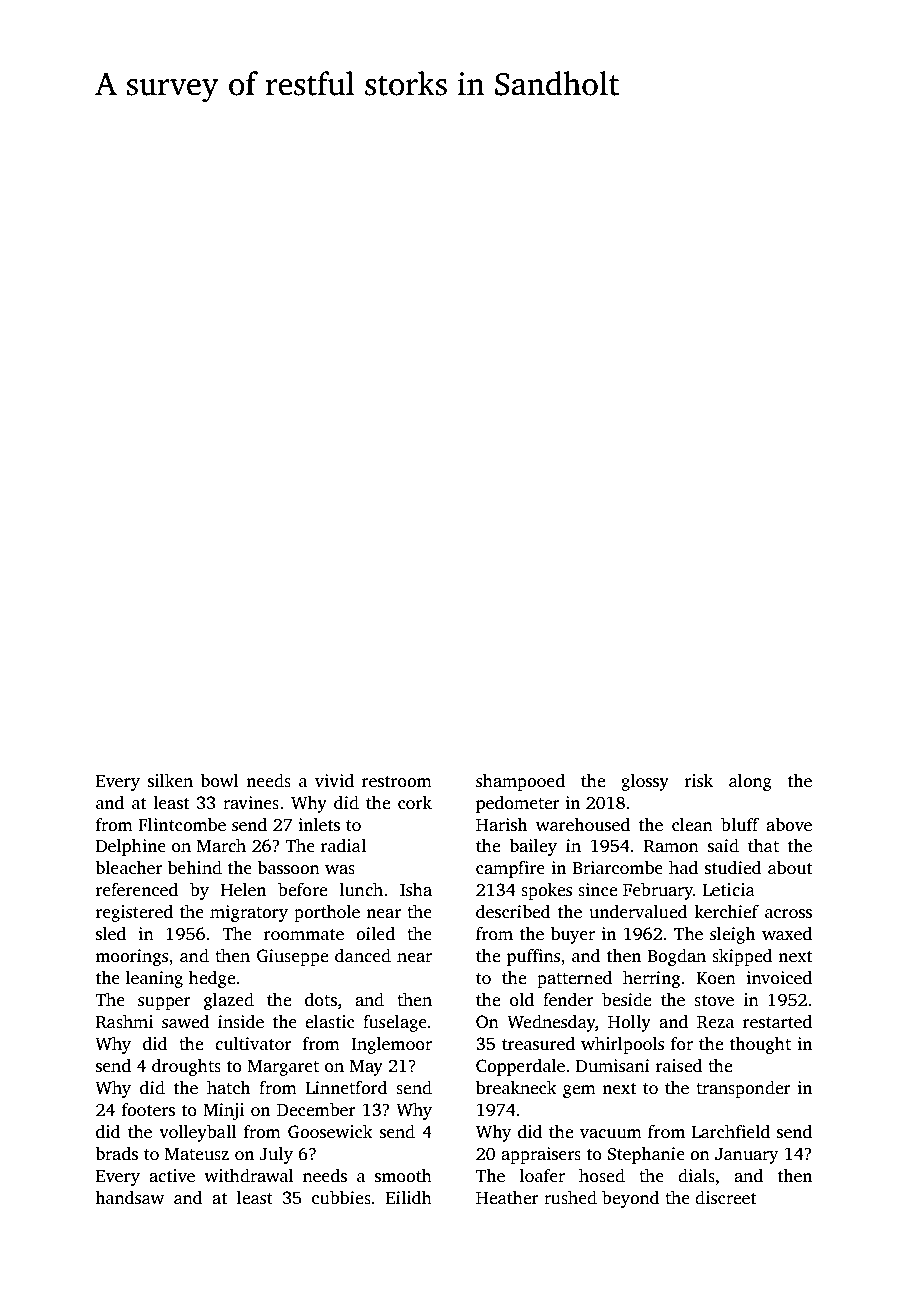 The image size is (908, 1316). I want to click on Larchfield, so click(731, 1132).
